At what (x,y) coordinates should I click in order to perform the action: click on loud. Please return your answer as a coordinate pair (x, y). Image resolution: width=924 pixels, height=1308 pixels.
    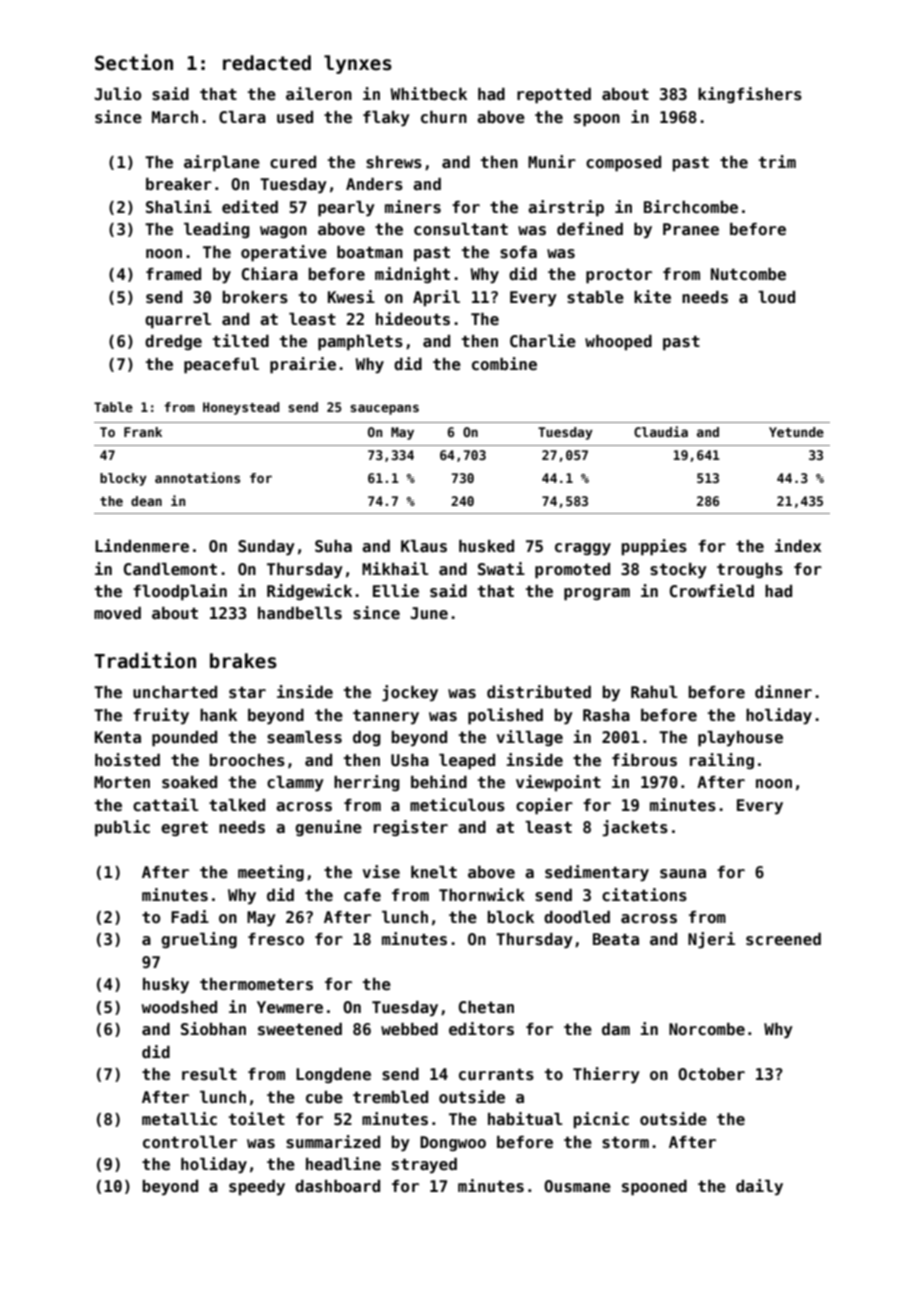
    Looking at the image, I should click on (776, 297).
